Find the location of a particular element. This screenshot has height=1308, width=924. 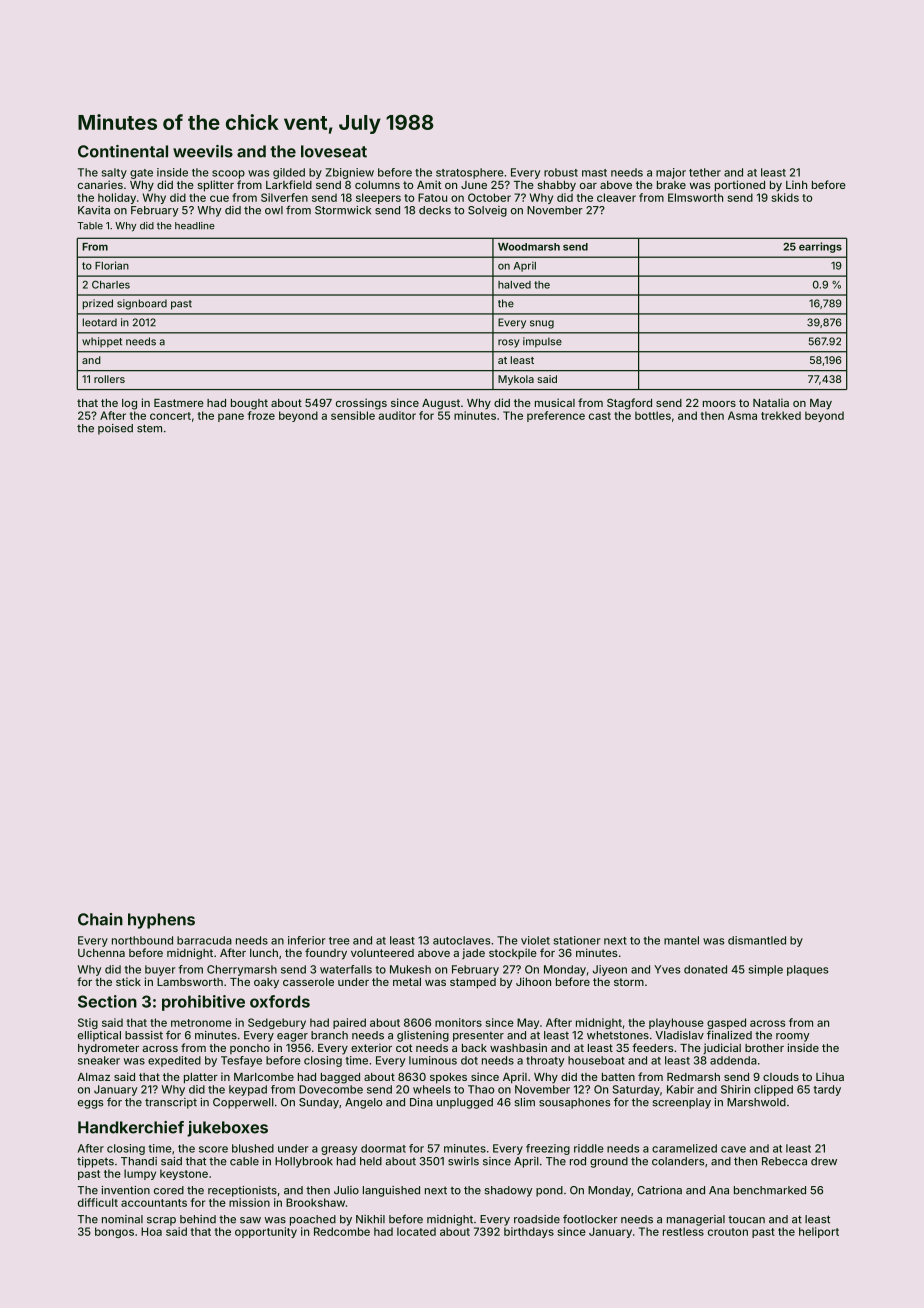

earrings is located at coordinates (820, 247).
